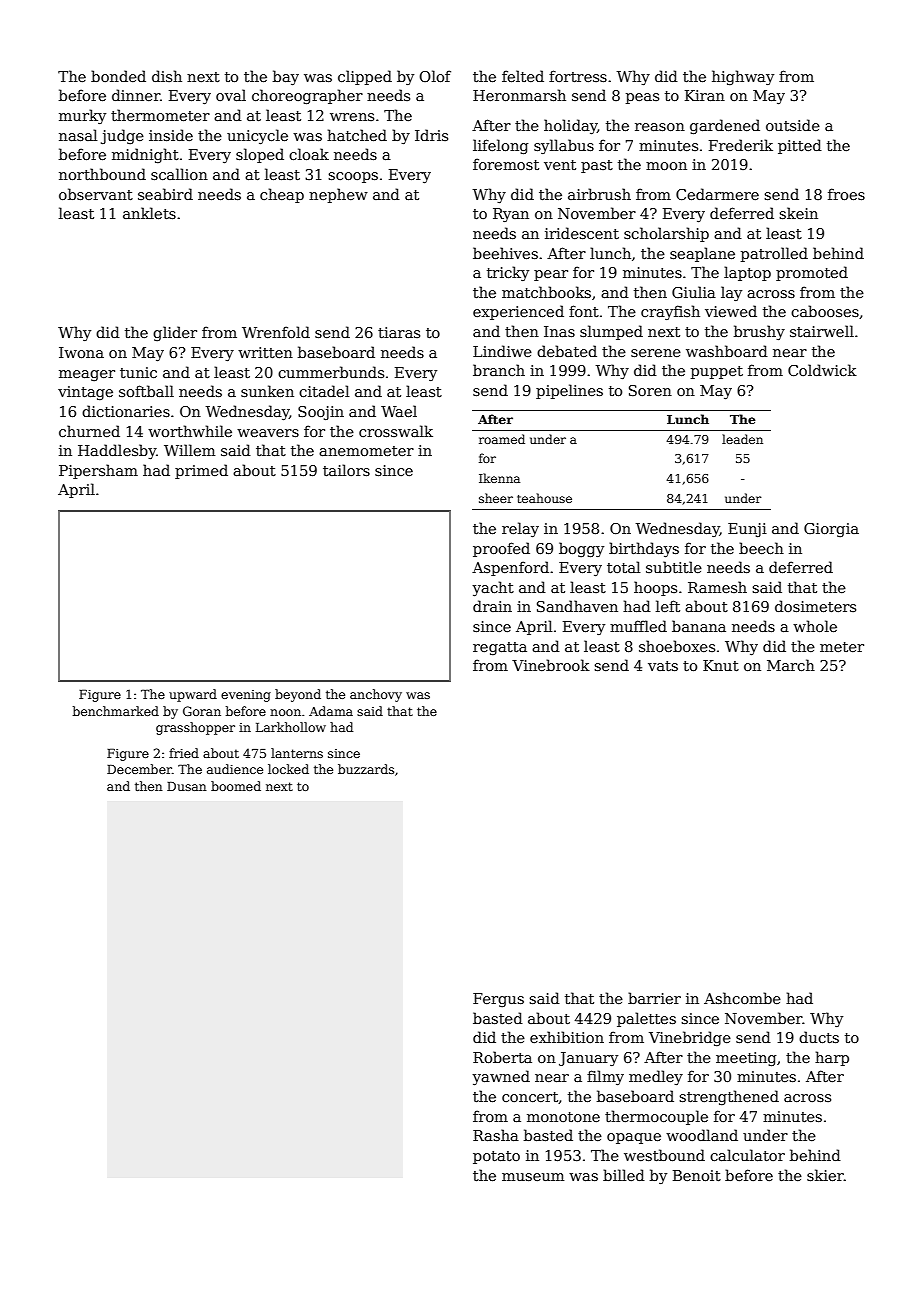  What do you see at coordinates (96, 194) in the screenshot?
I see `observant` at bounding box center [96, 194].
